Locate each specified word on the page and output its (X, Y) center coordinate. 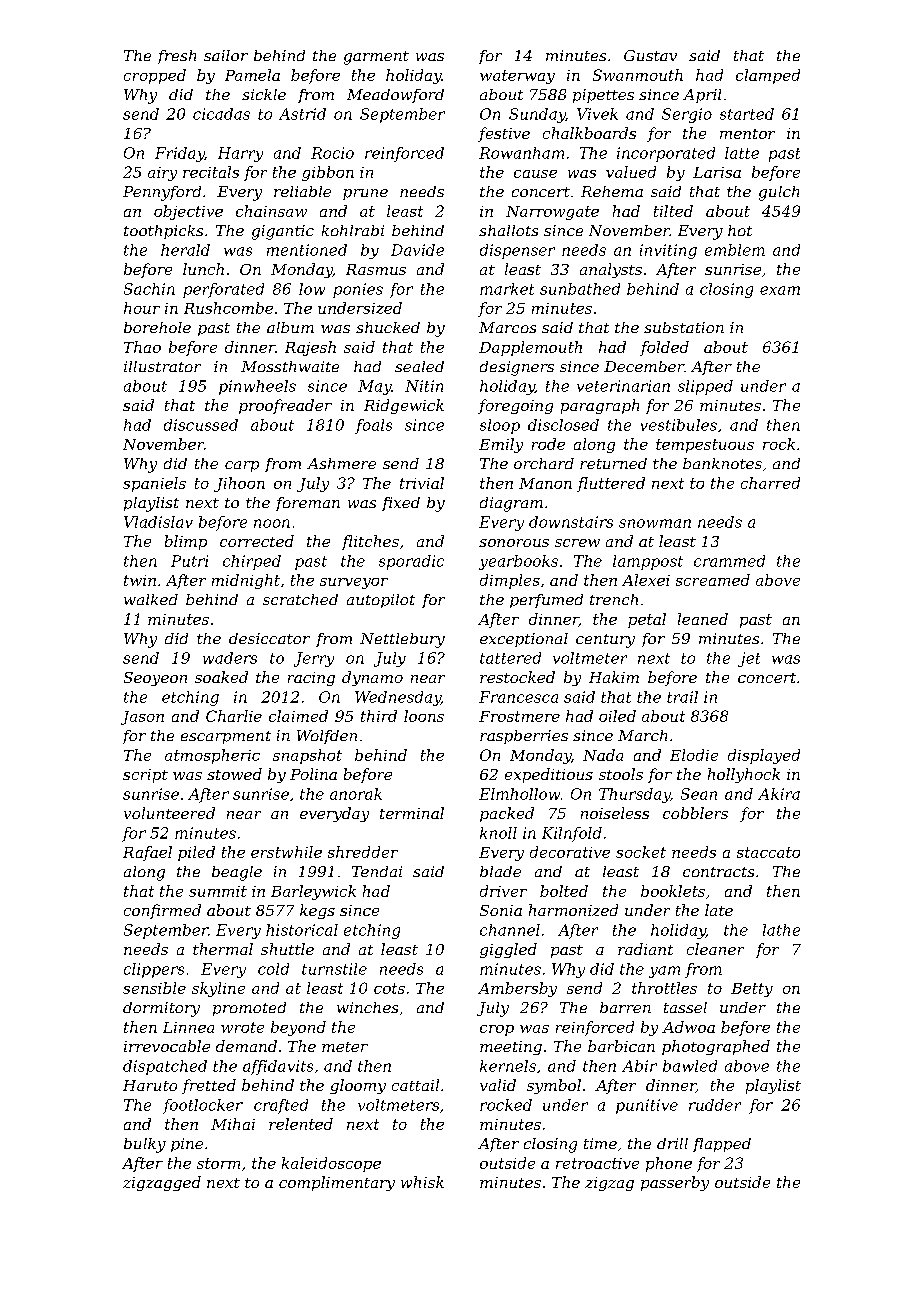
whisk (422, 1182)
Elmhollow (519, 794)
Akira (779, 794)
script (145, 776)
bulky (145, 1145)
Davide (417, 250)
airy (162, 174)
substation (684, 327)
